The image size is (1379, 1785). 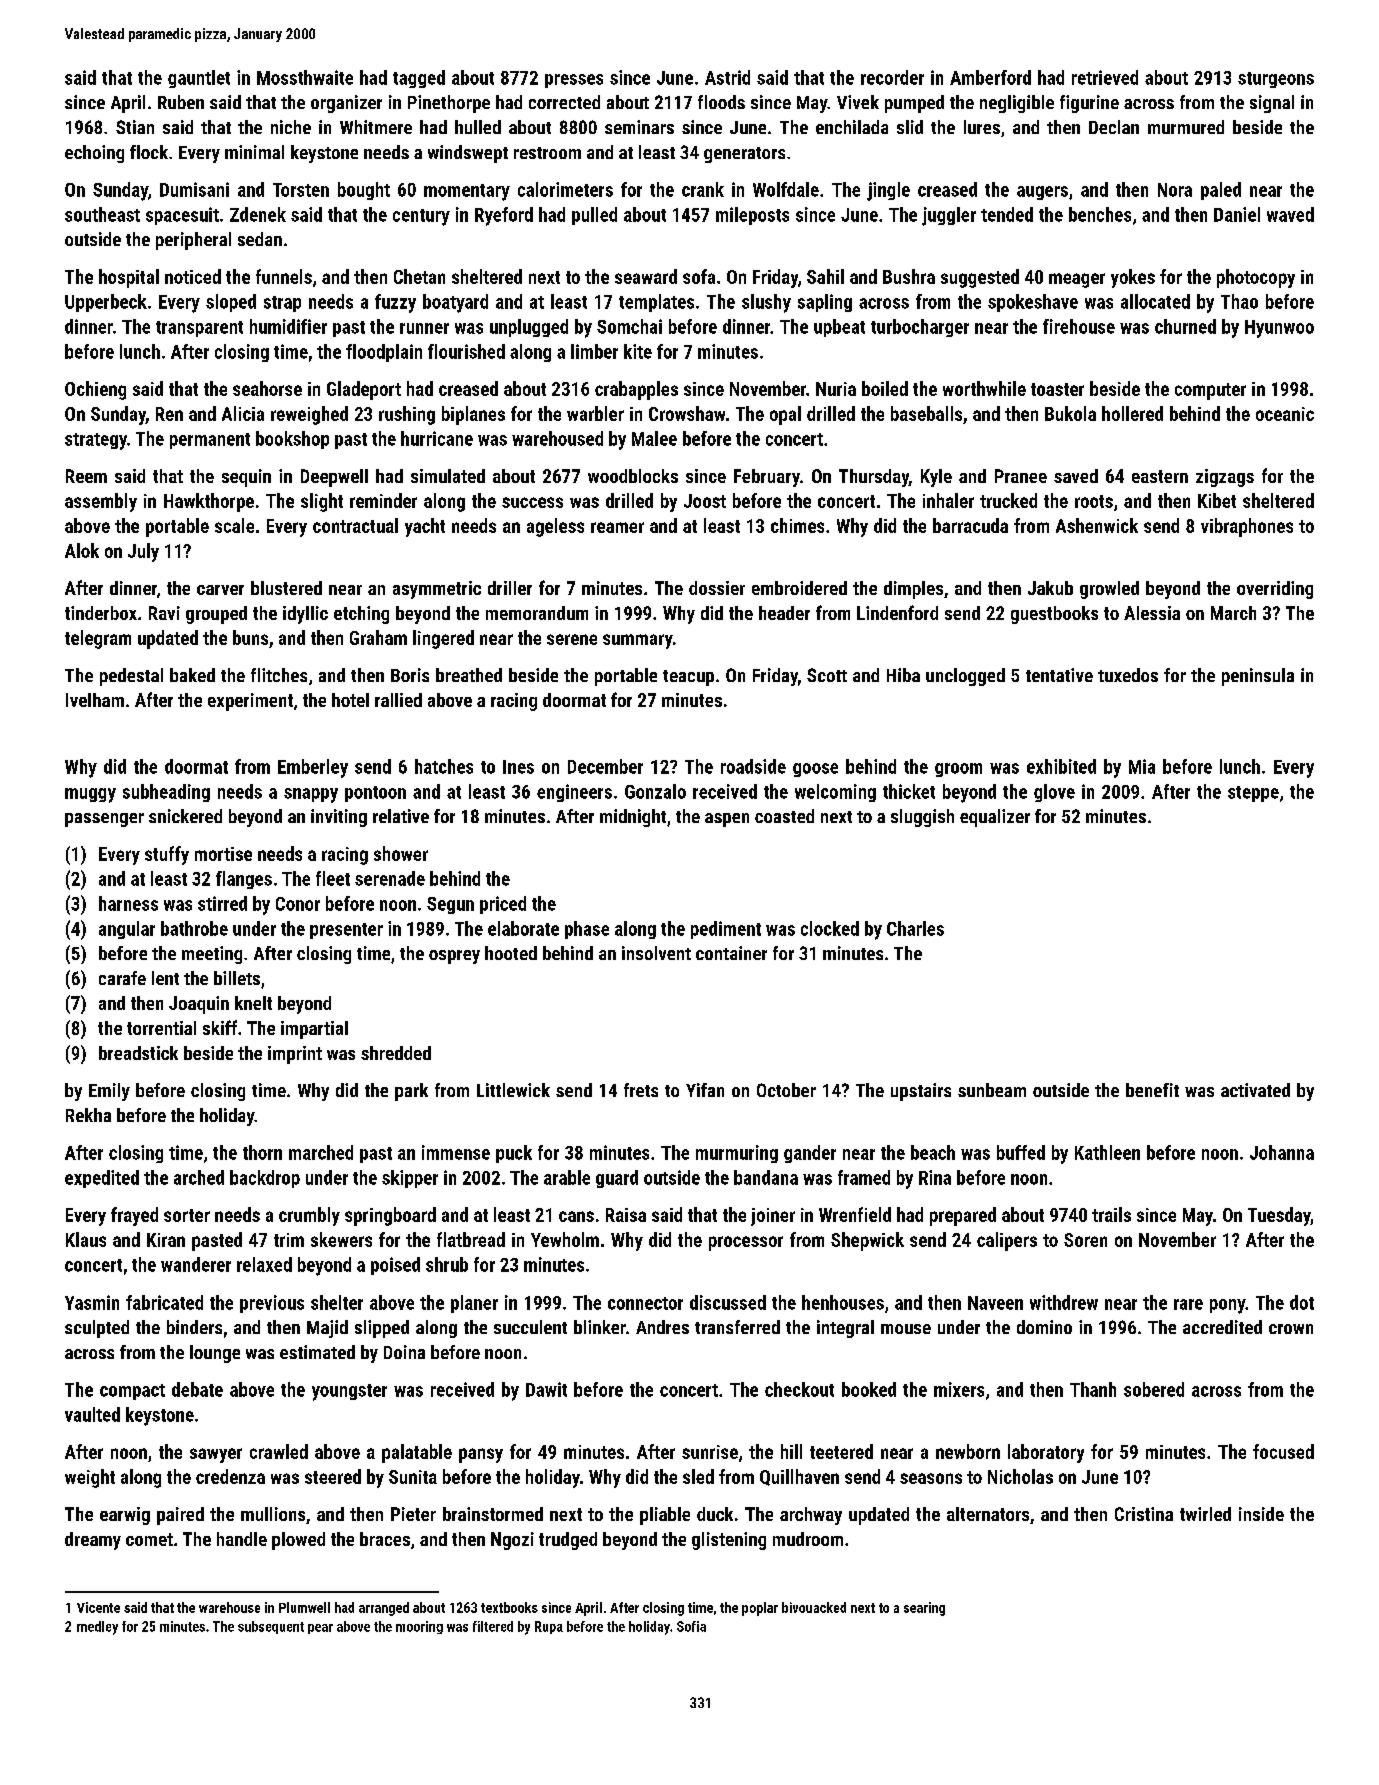 I want to click on floods, so click(x=721, y=102).
